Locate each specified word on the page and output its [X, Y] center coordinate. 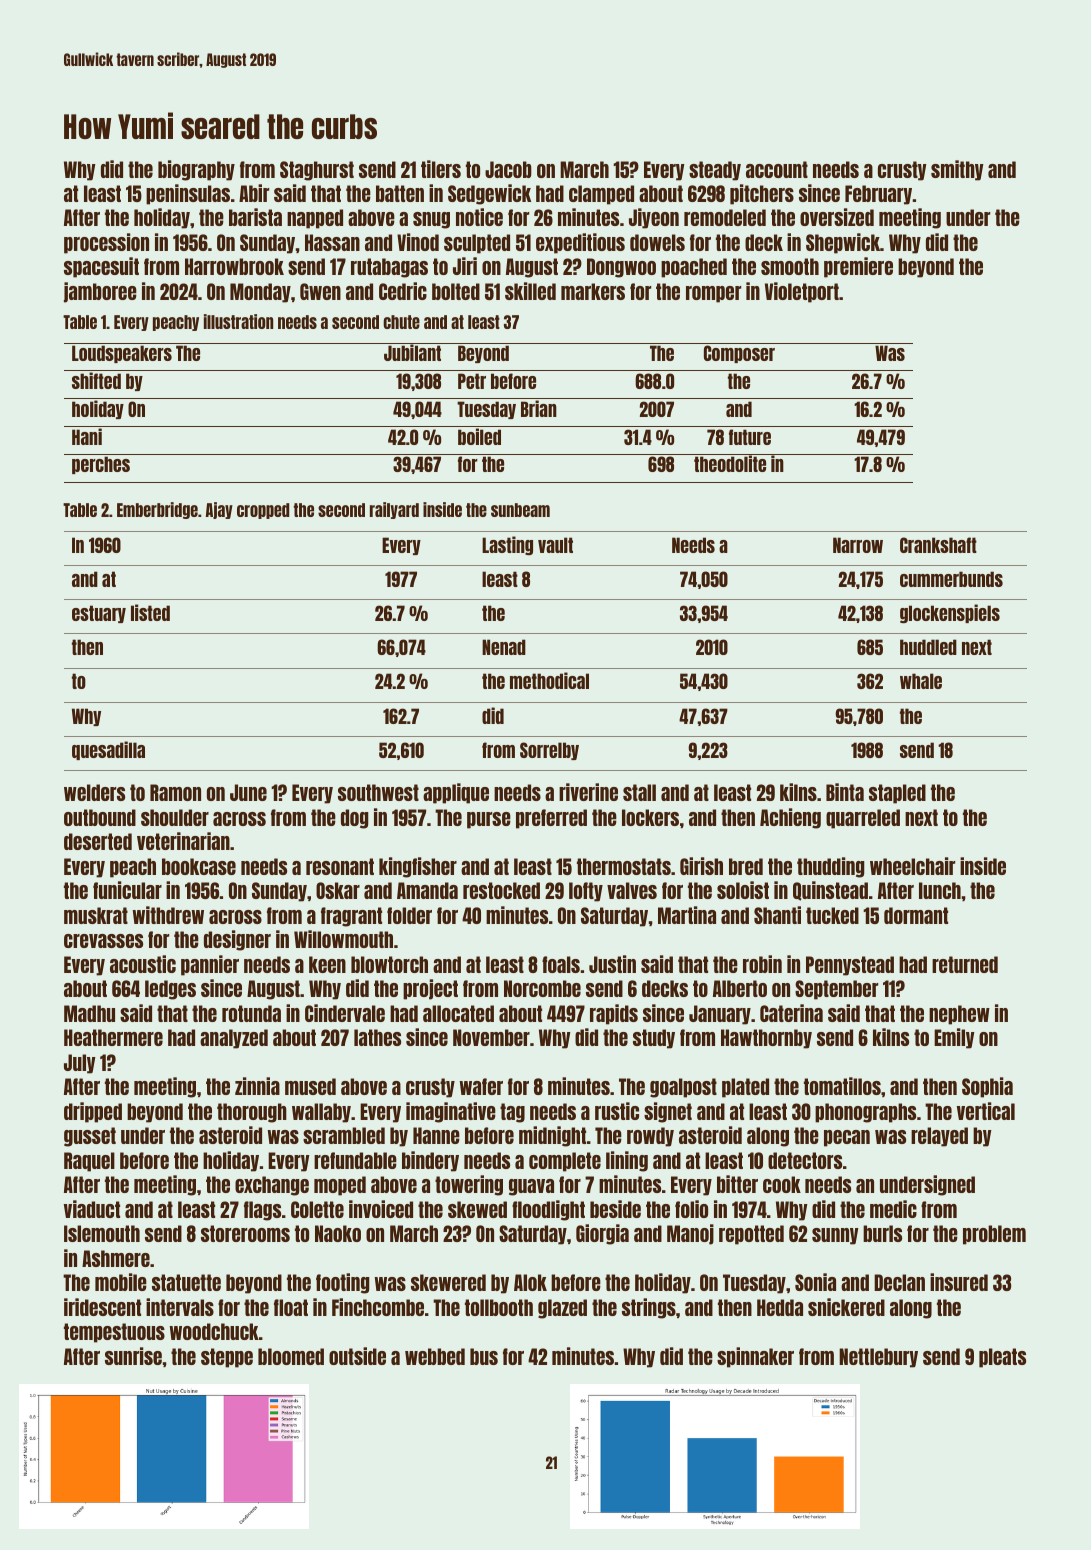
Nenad [504, 647]
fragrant [351, 917]
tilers [441, 169]
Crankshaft [938, 545]
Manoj [690, 1234]
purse [489, 820]
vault [555, 545]
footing [343, 1283]
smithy [957, 170]
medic [893, 1209]
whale [921, 681]
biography [196, 170]
